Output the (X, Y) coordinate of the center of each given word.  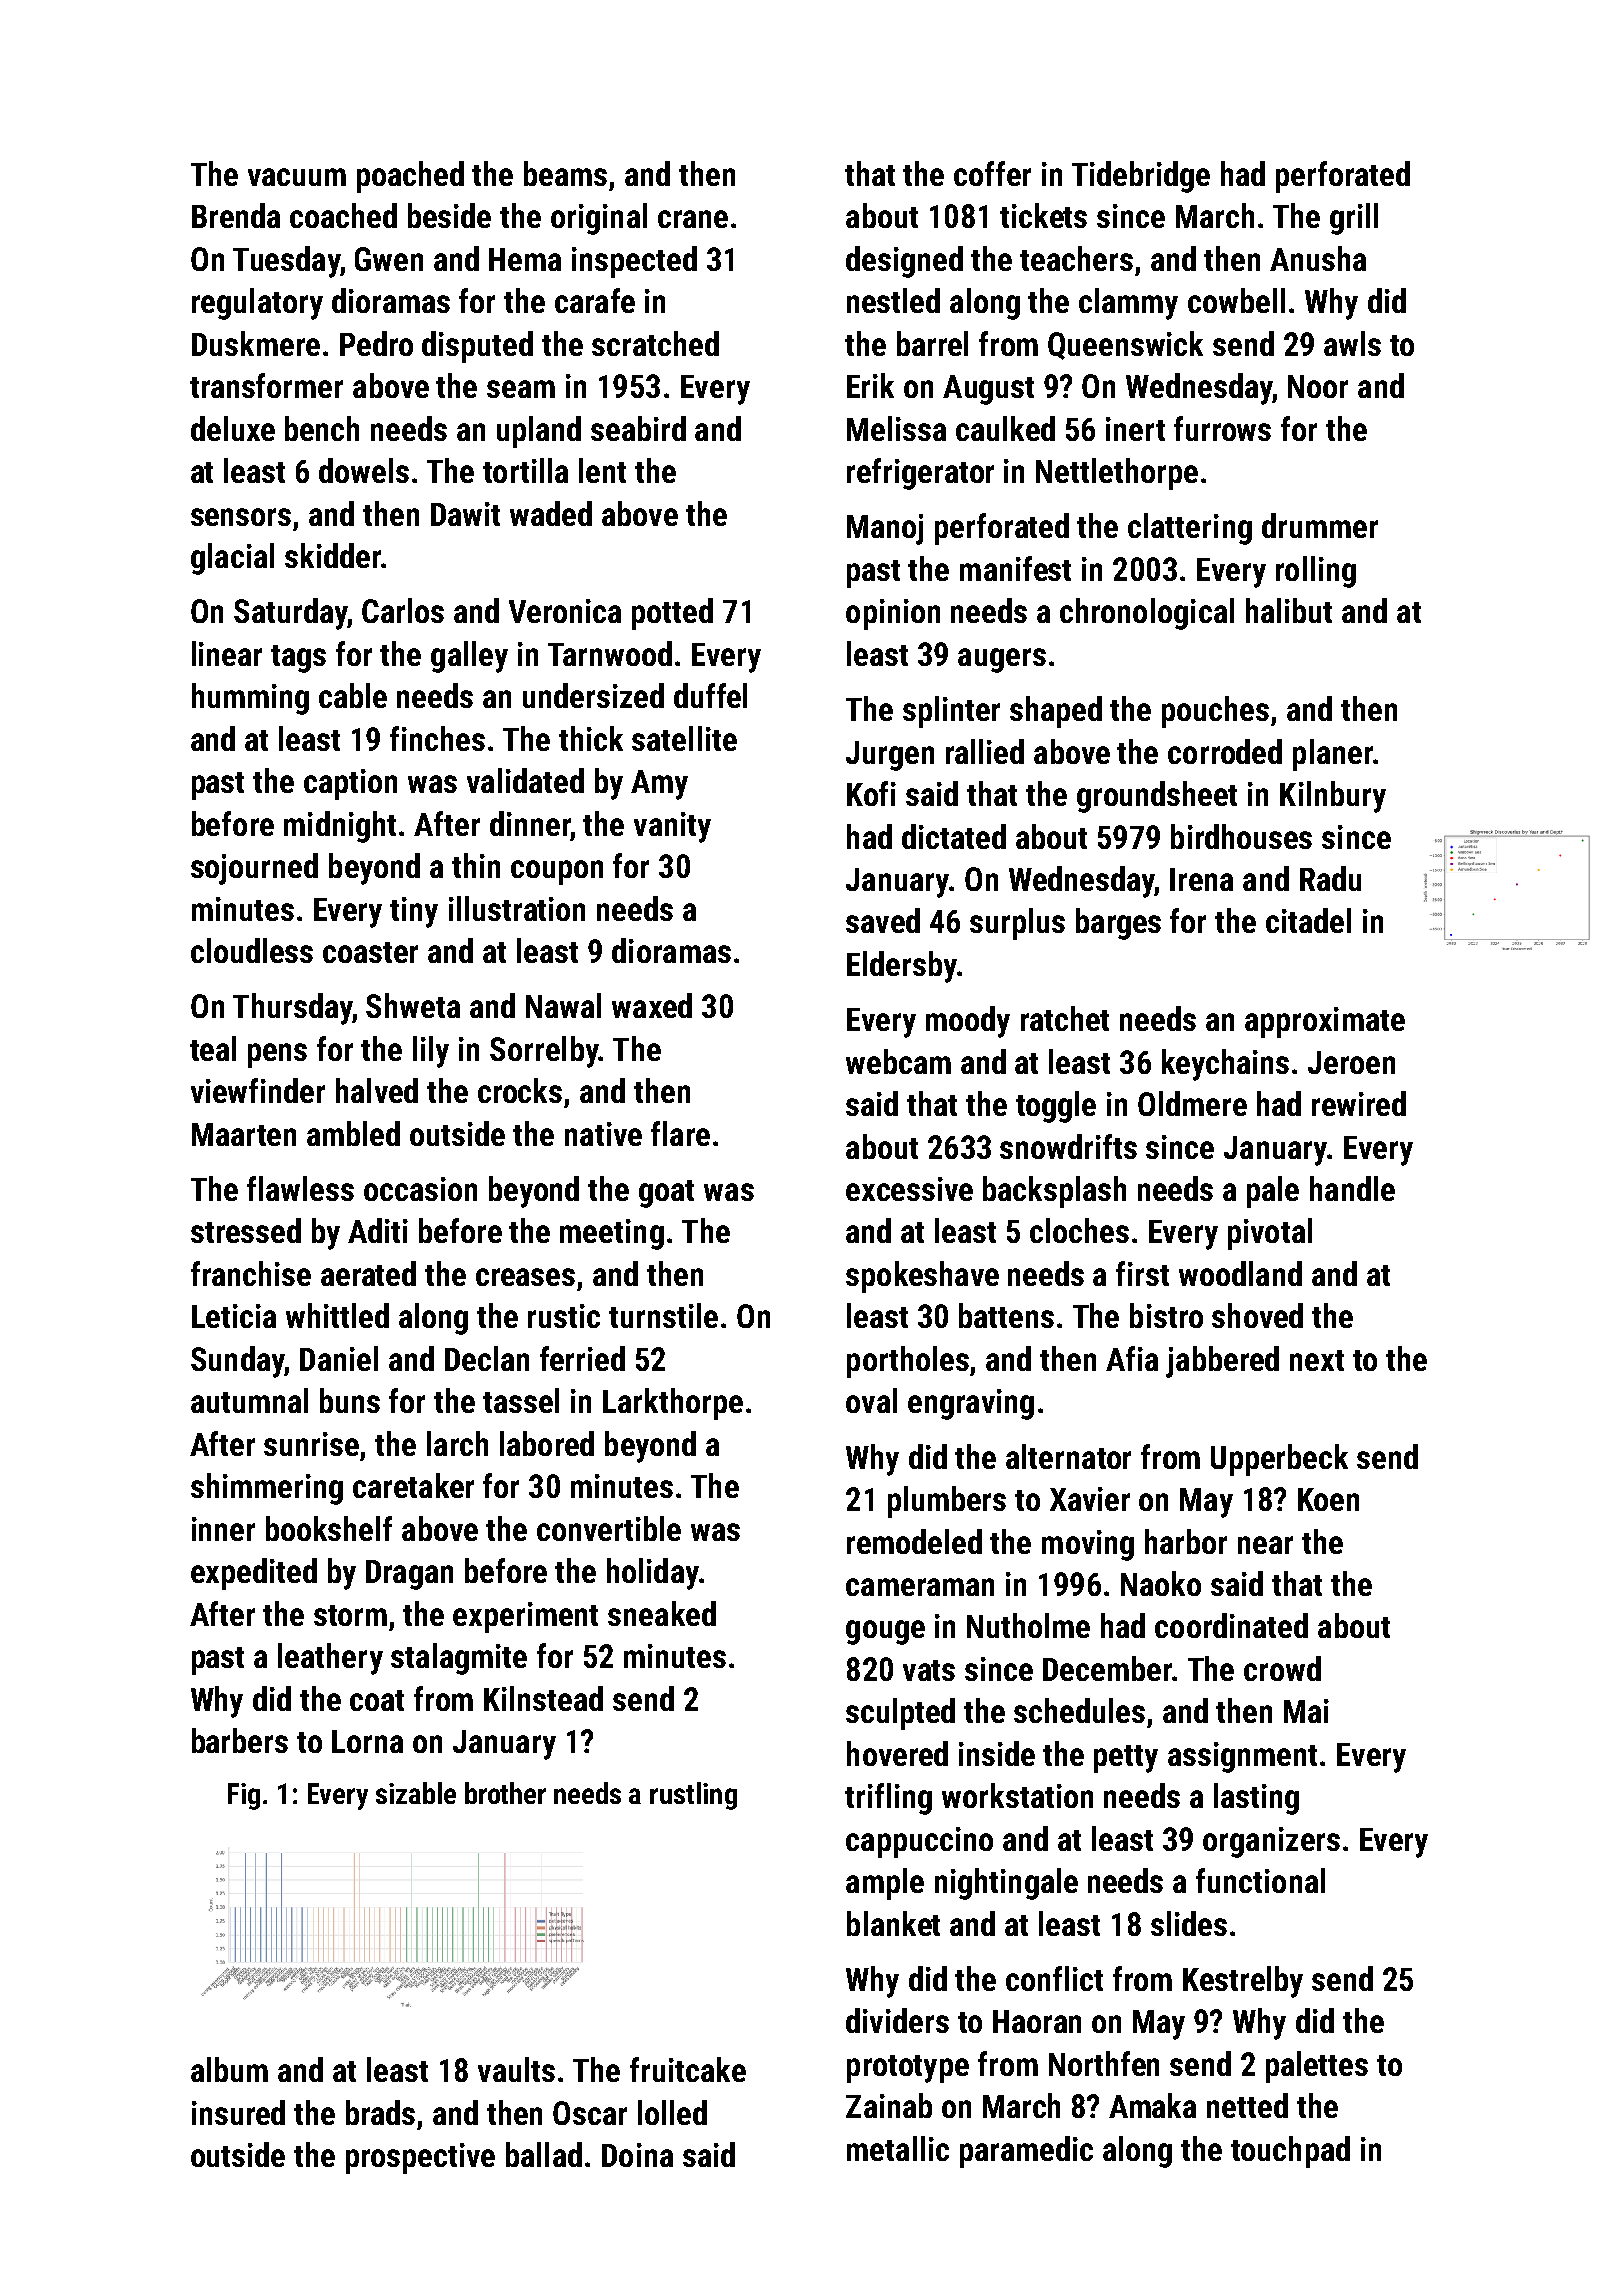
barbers (240, 1740)
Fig (244, 1796)
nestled (893, 300)
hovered (897, 1753)
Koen (1328, 1499)
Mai (1306, 1711)
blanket (893, 1923)
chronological (1147, 614)
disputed (477, 347)
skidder (333, 555)
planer (1333, 755)
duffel (710, 695)
